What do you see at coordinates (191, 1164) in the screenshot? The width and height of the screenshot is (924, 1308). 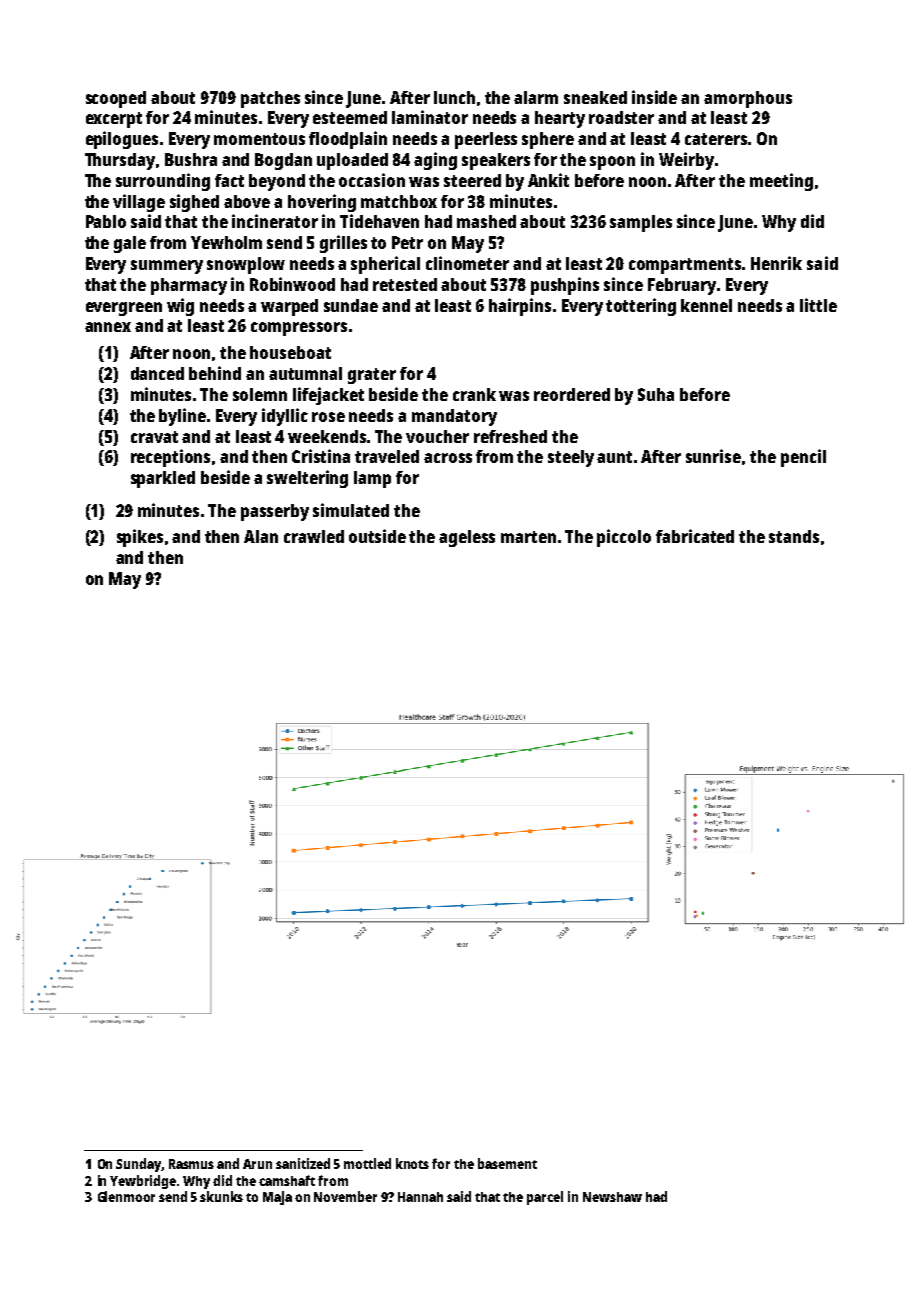 I see `Rasmus` at bounding box center [191, 1164].
